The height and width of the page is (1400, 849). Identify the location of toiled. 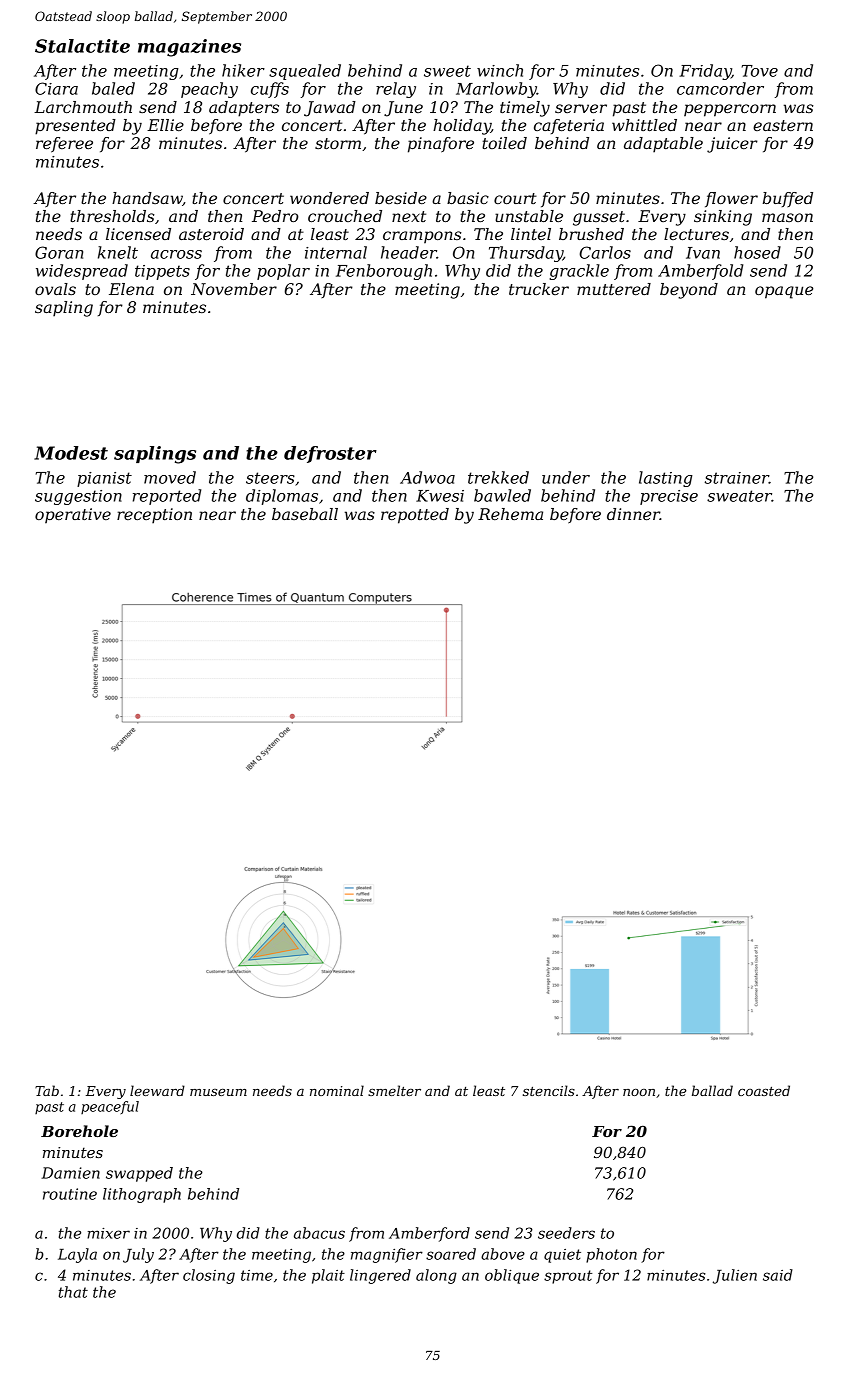
(504, 143).
